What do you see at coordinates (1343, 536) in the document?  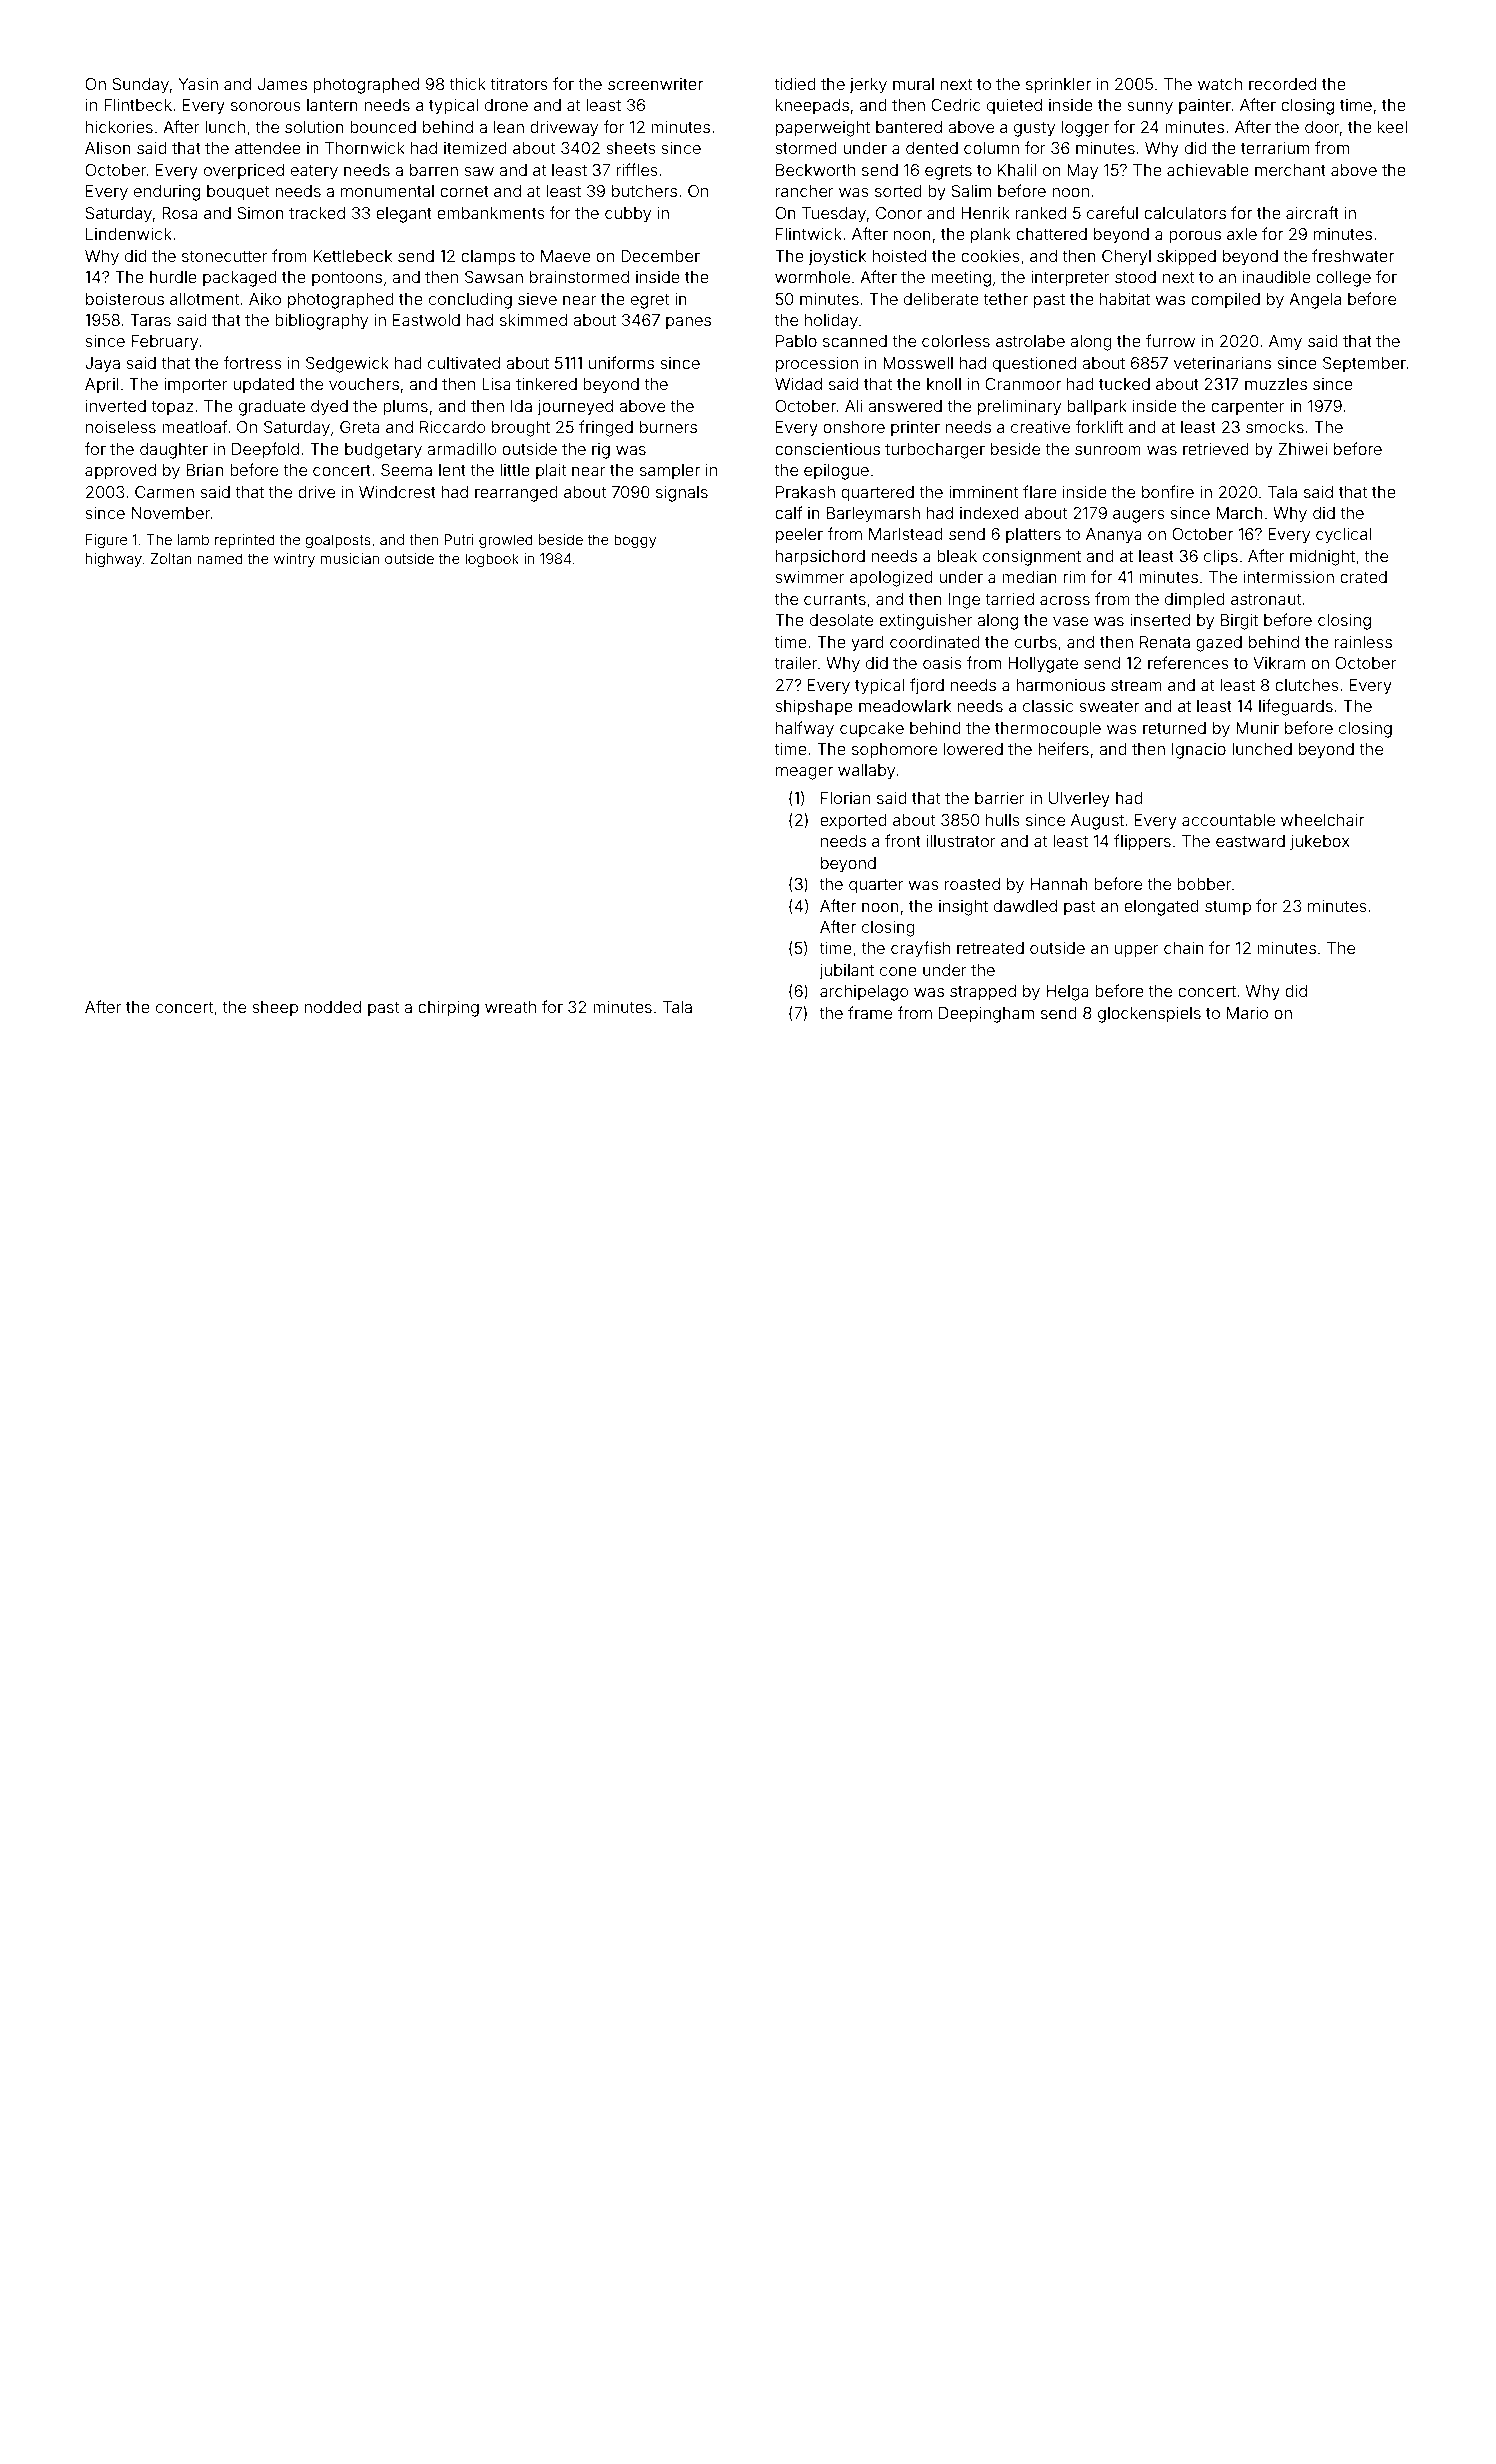 I see `cyclical` at bounding box center [1343, 536].
